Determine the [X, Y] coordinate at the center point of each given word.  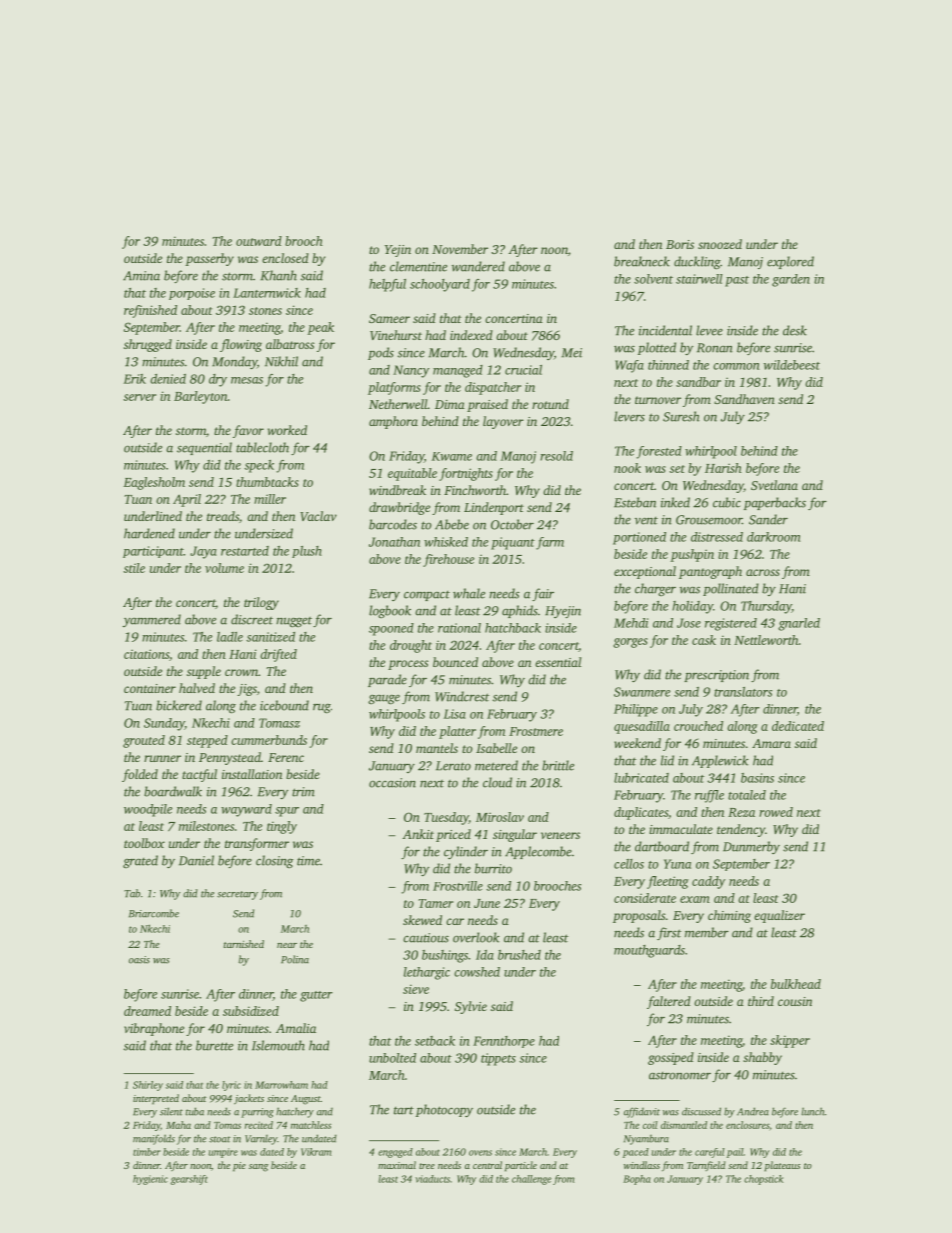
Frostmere [536, 731]
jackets [249, 1099]
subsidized [251, 1011]
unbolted [392, 1058]
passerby [209, 259]
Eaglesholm [154, 483]
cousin [795, 1001]
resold [556, 456]
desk [795, 330]
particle [521, 1166]
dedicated [798, 726]
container [150, 688]
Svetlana [774, 485]
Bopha [637, 1180]
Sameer [389, 318]
